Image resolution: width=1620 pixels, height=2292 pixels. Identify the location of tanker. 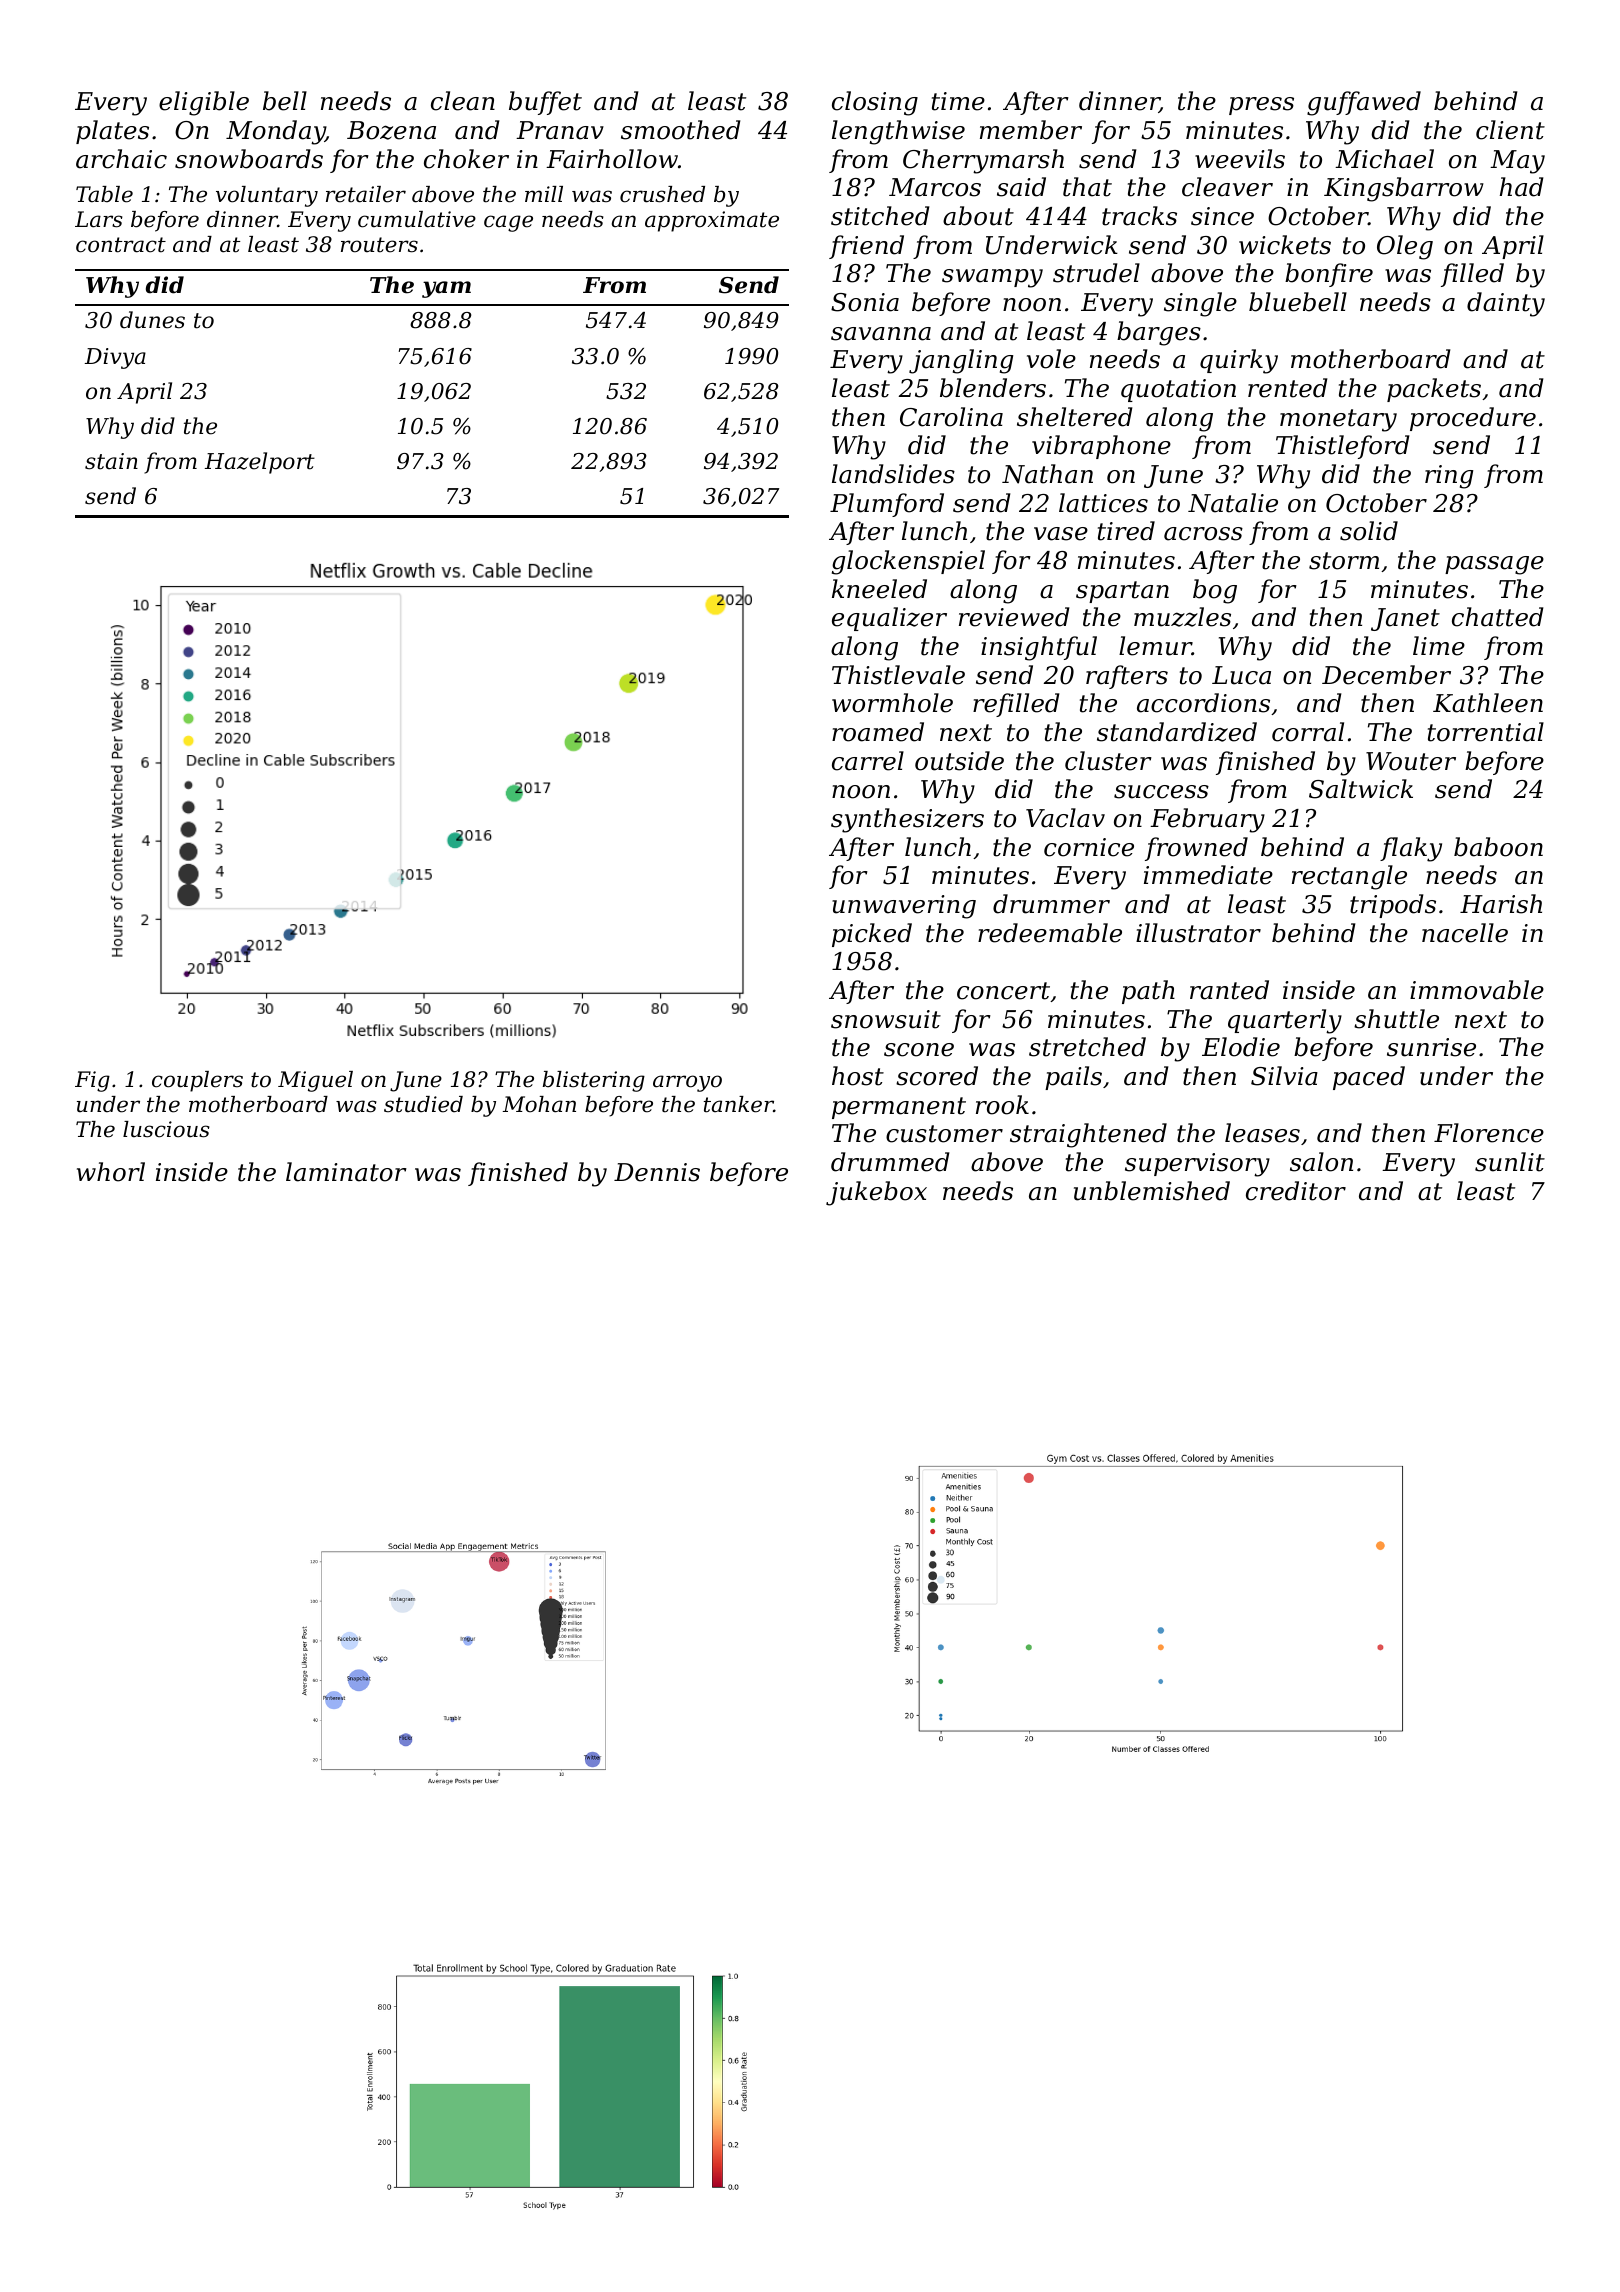
(739, 1104).
